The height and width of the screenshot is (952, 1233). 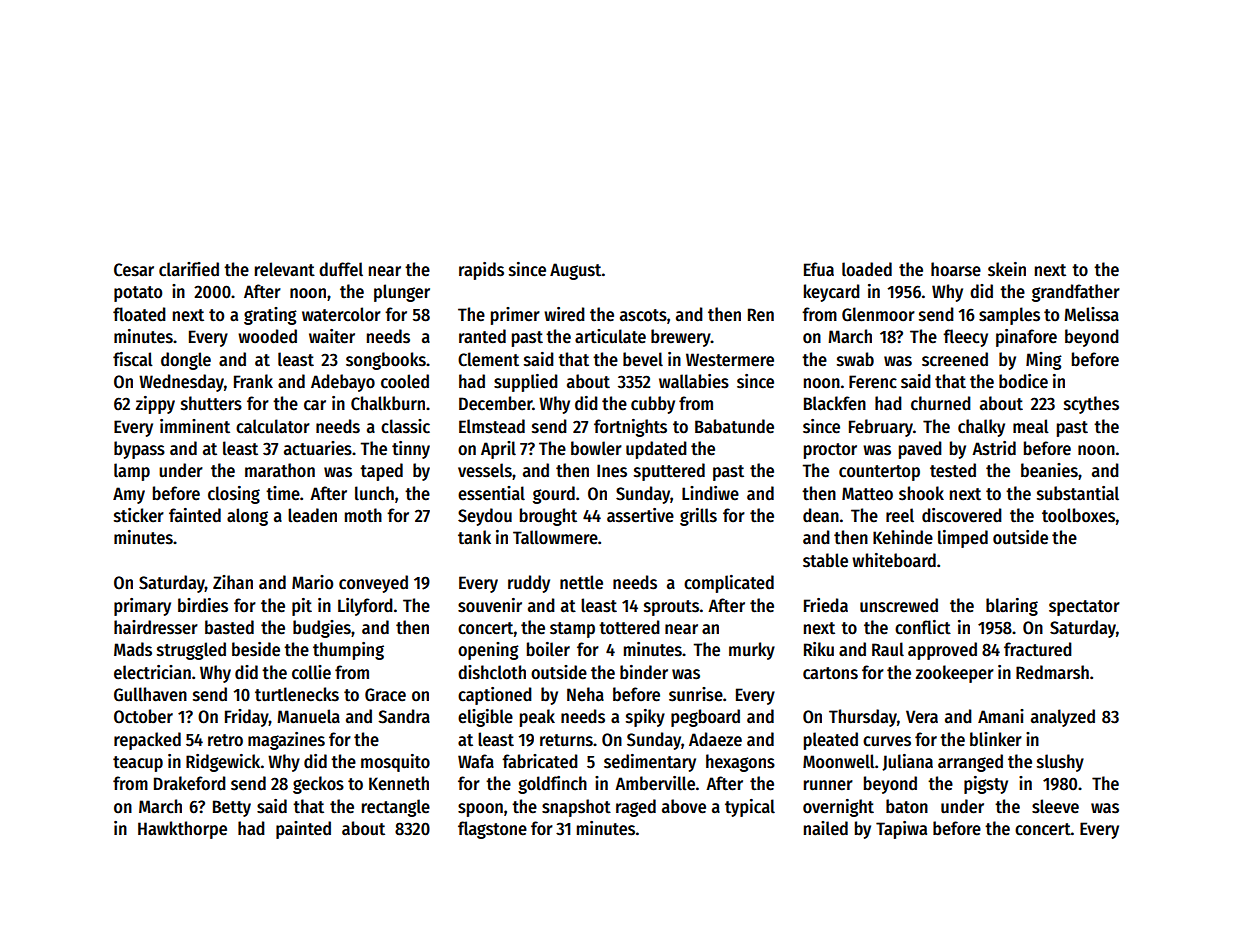 What do you see at coordinates (302, 607) in the screenshot?
I see `pit` at bounding box center [302, 607].
